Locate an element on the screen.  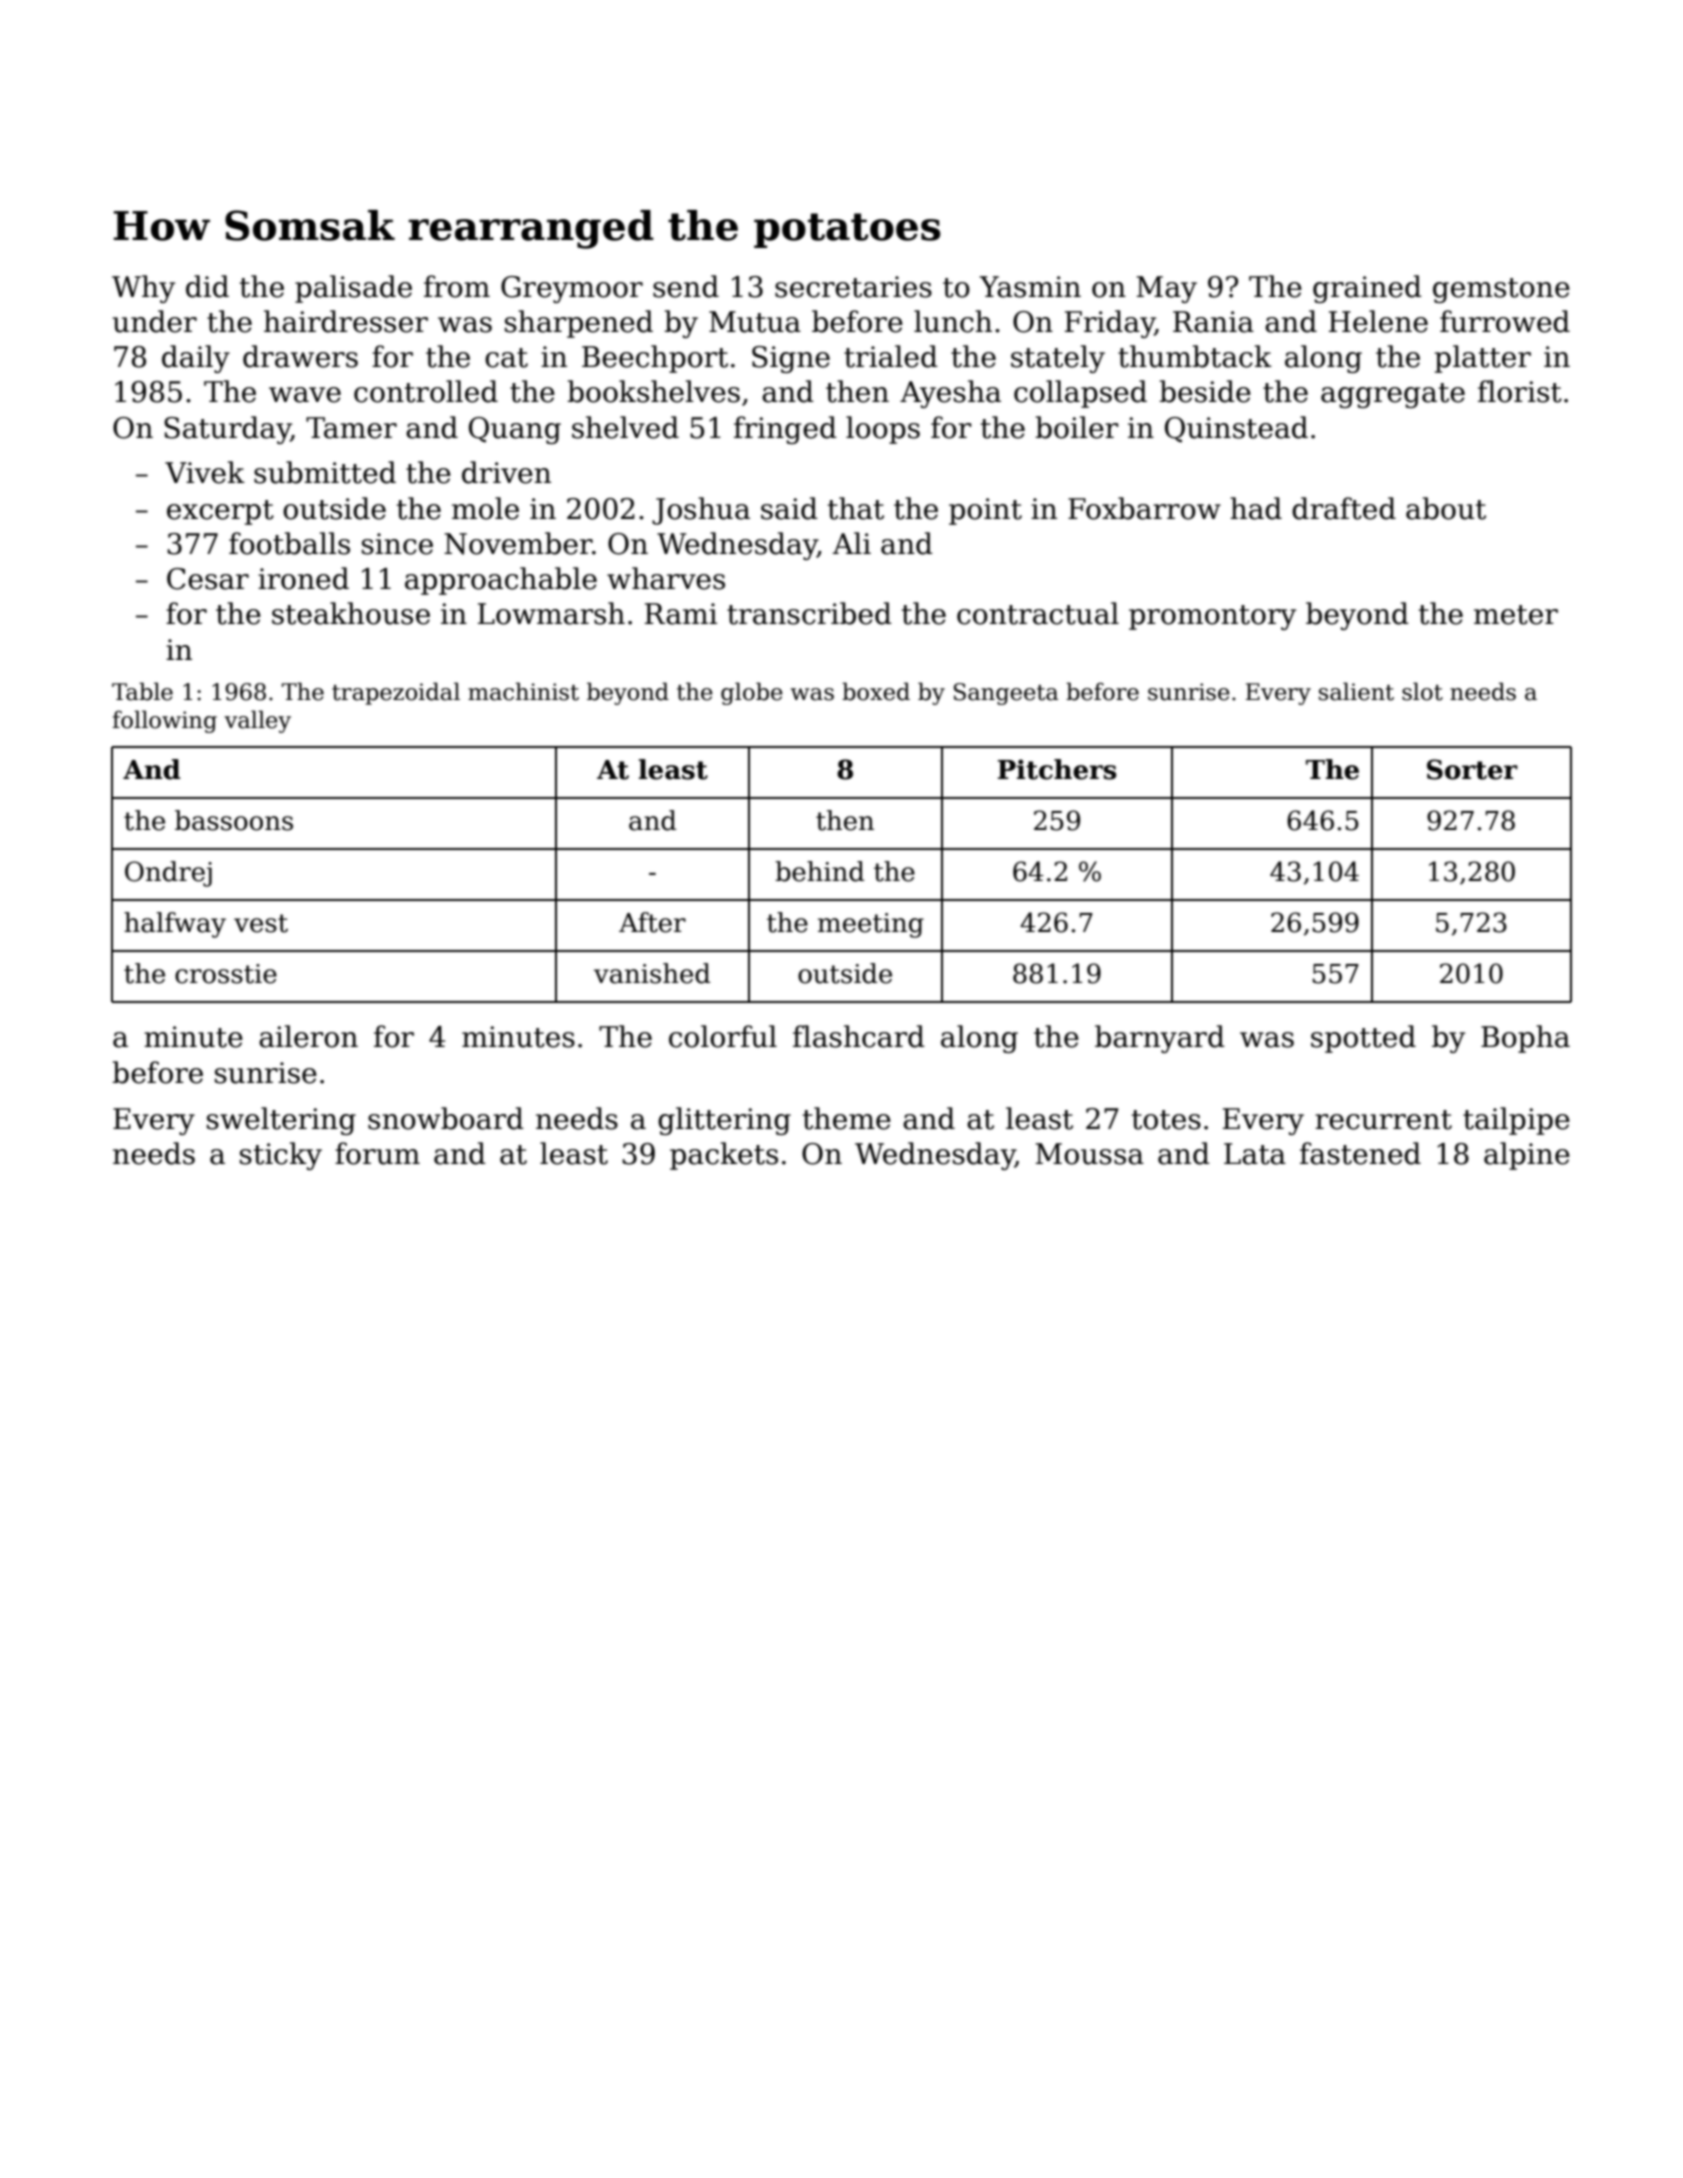
aileron is located at coordinates (308, 1036).
